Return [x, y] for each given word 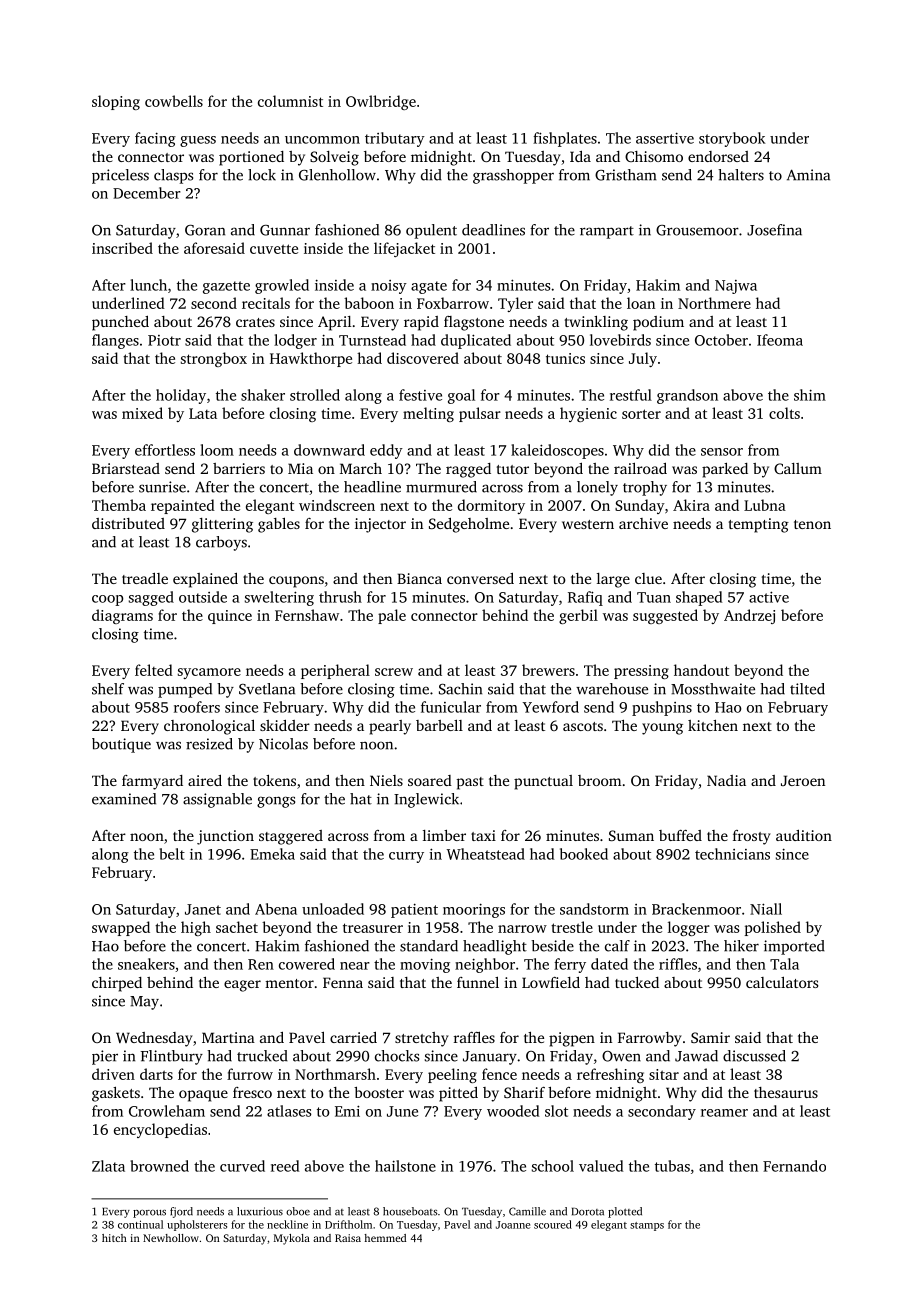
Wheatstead [486, 854]
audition [804, 835]
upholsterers [197, 1225]
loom [217, 450]
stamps [647, 1226]
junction [225, 837]
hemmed [385, 1238]
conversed [480, 578]
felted [154, 670]
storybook [732, 139]
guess [198, 141]
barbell [439, 725]
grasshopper [513, 176]
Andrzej [749, 616]
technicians [732, 854]
